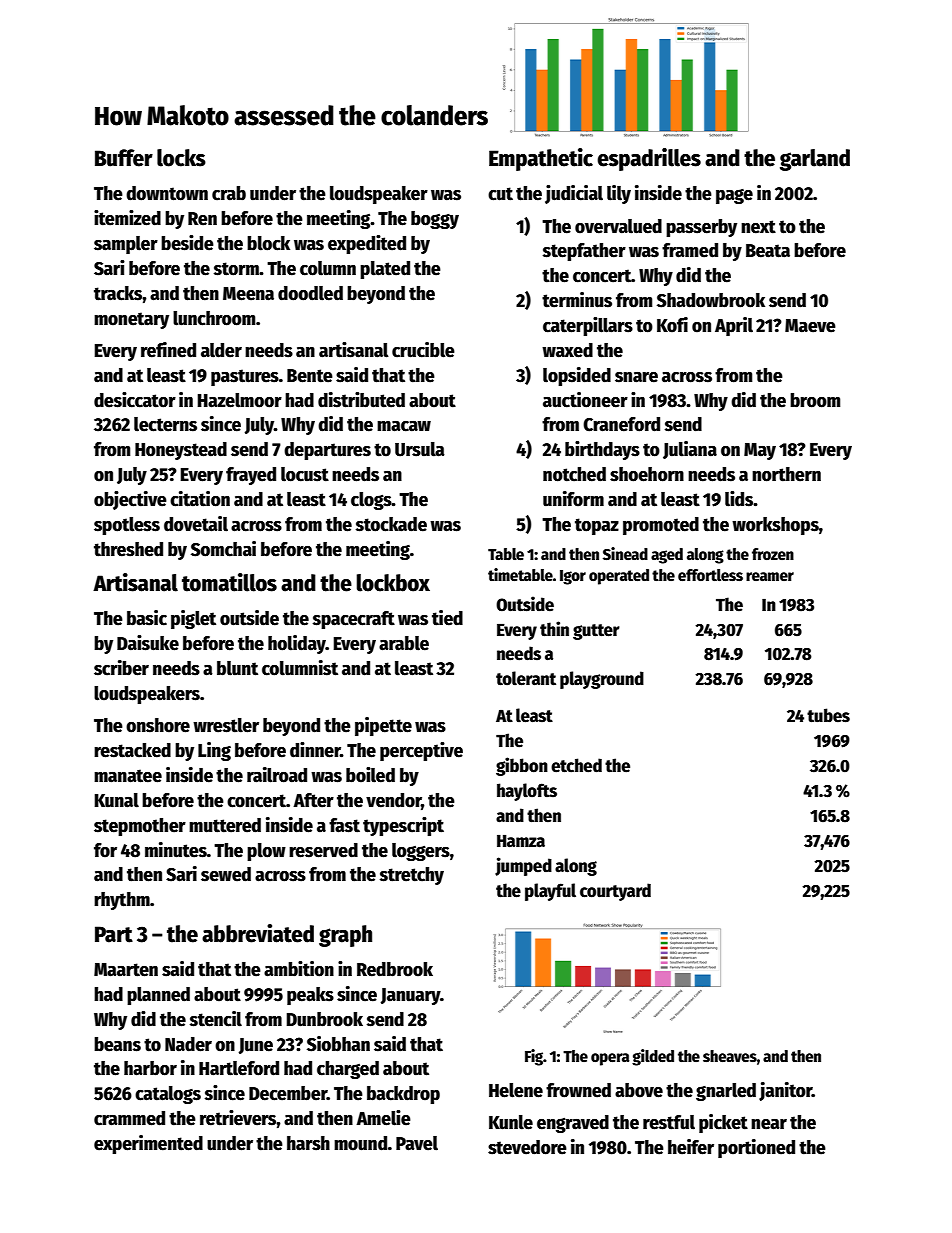 The image size is (952, 1233). I want to click on scriber, so click(121, 668).
